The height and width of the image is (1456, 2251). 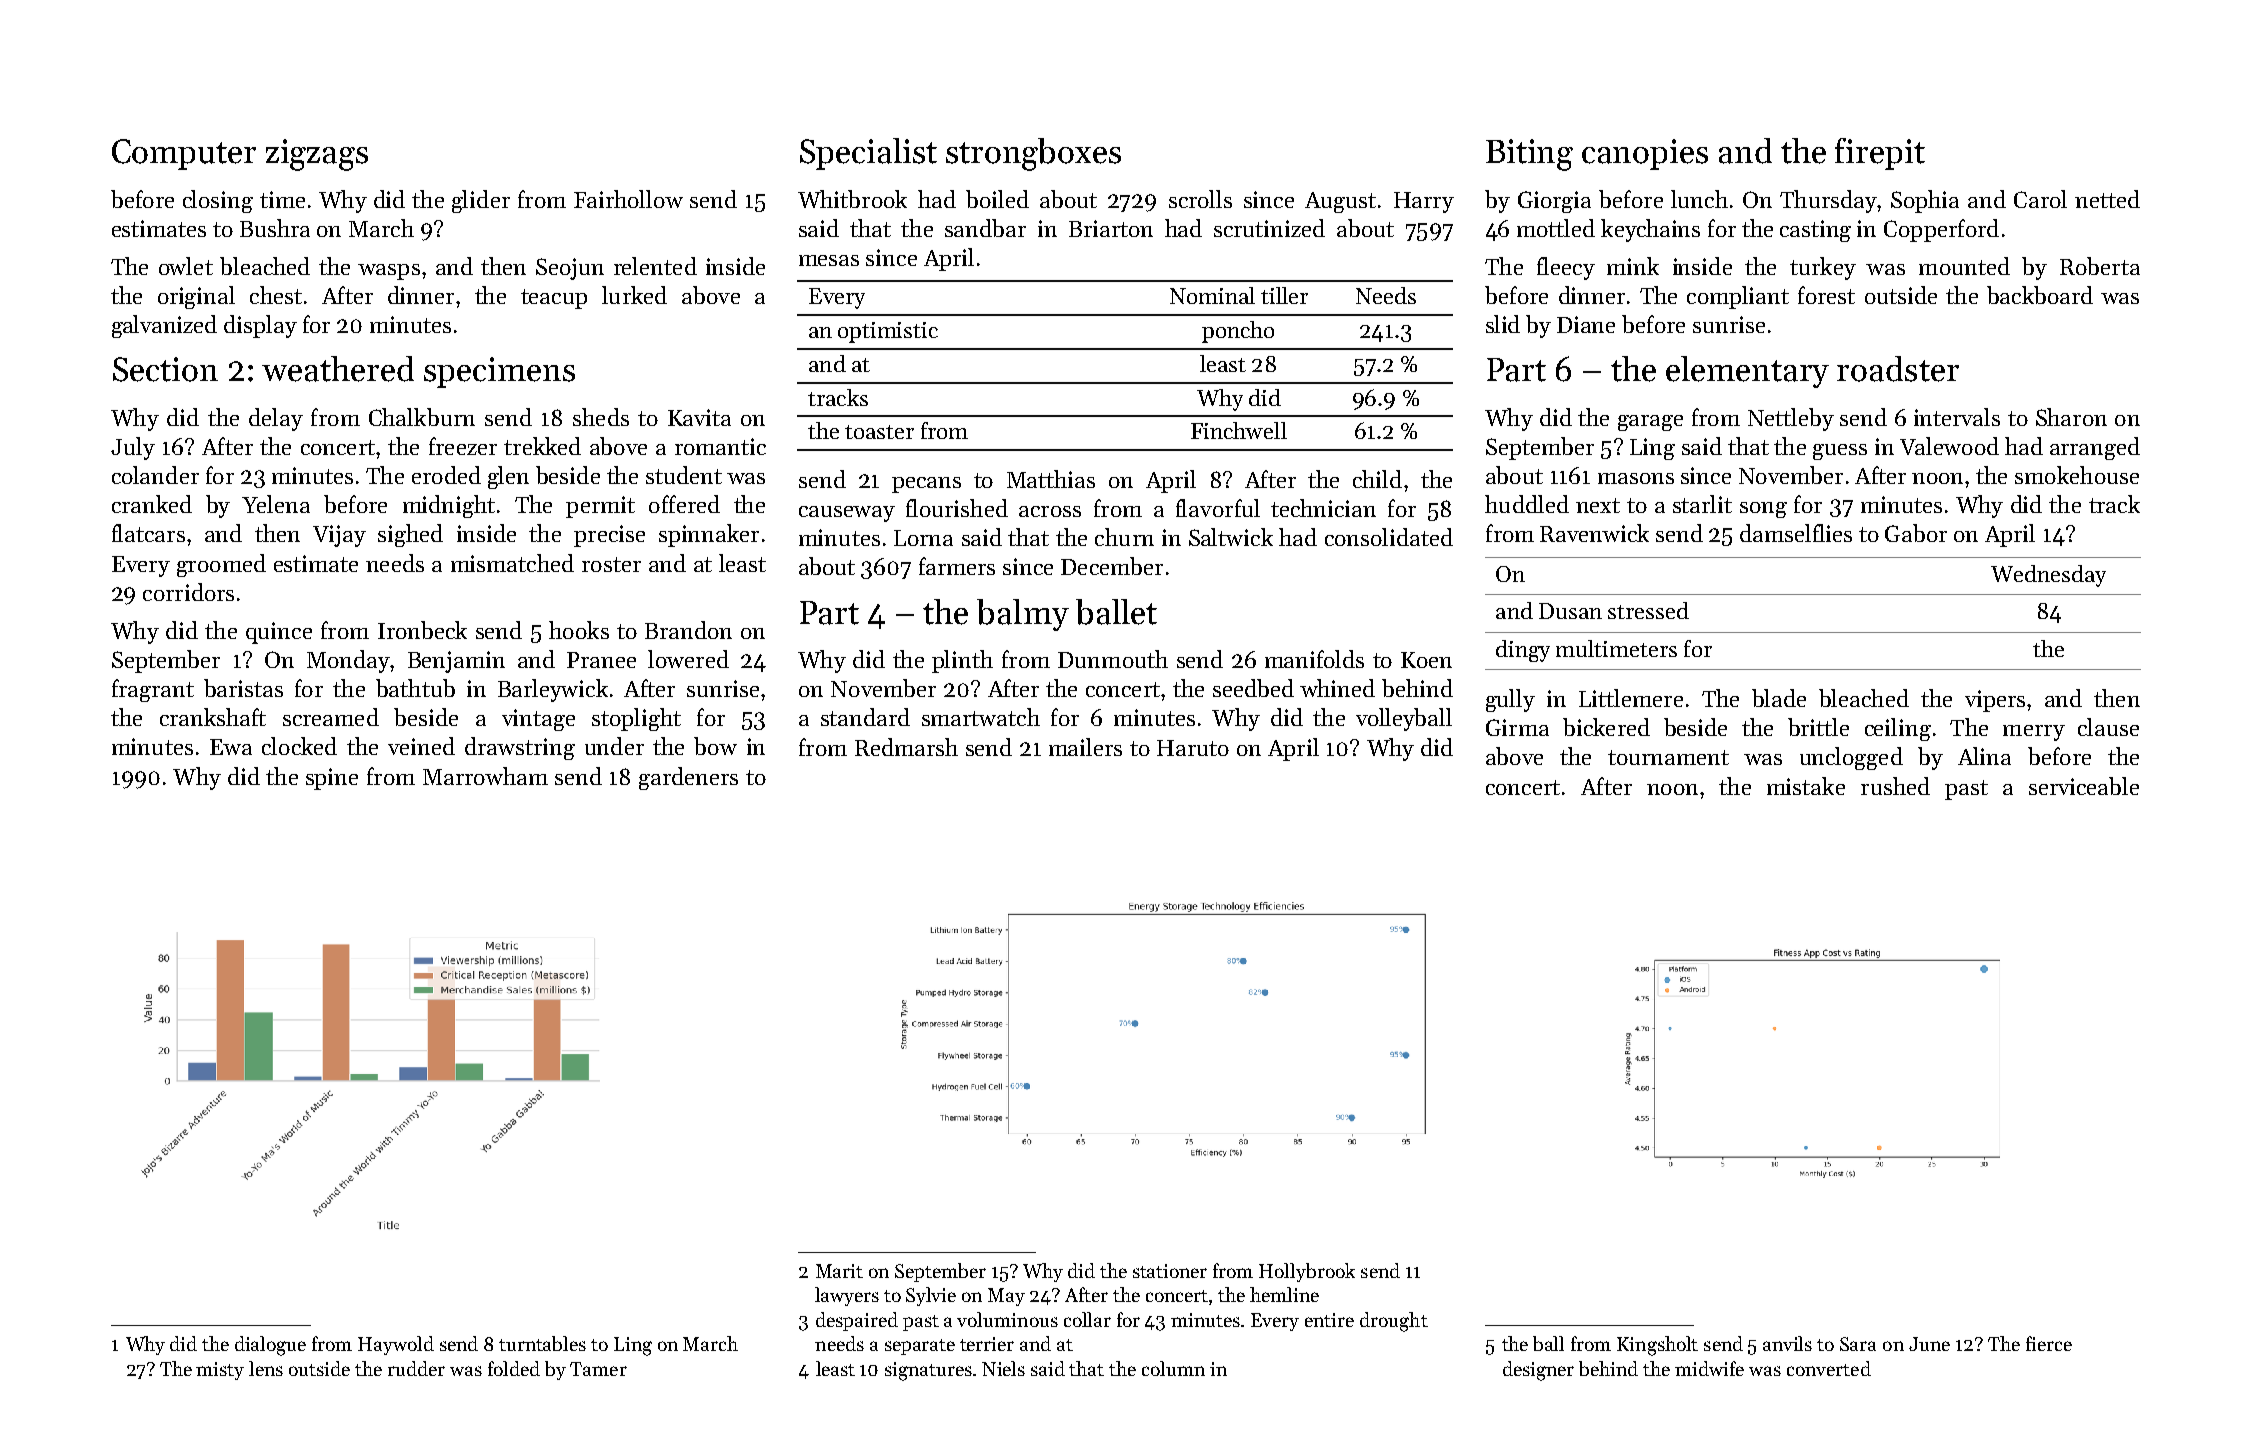 What do you see at coordinates (1650, 230) in the image?
I see `keychains` at bounding box center [1650, 230].
